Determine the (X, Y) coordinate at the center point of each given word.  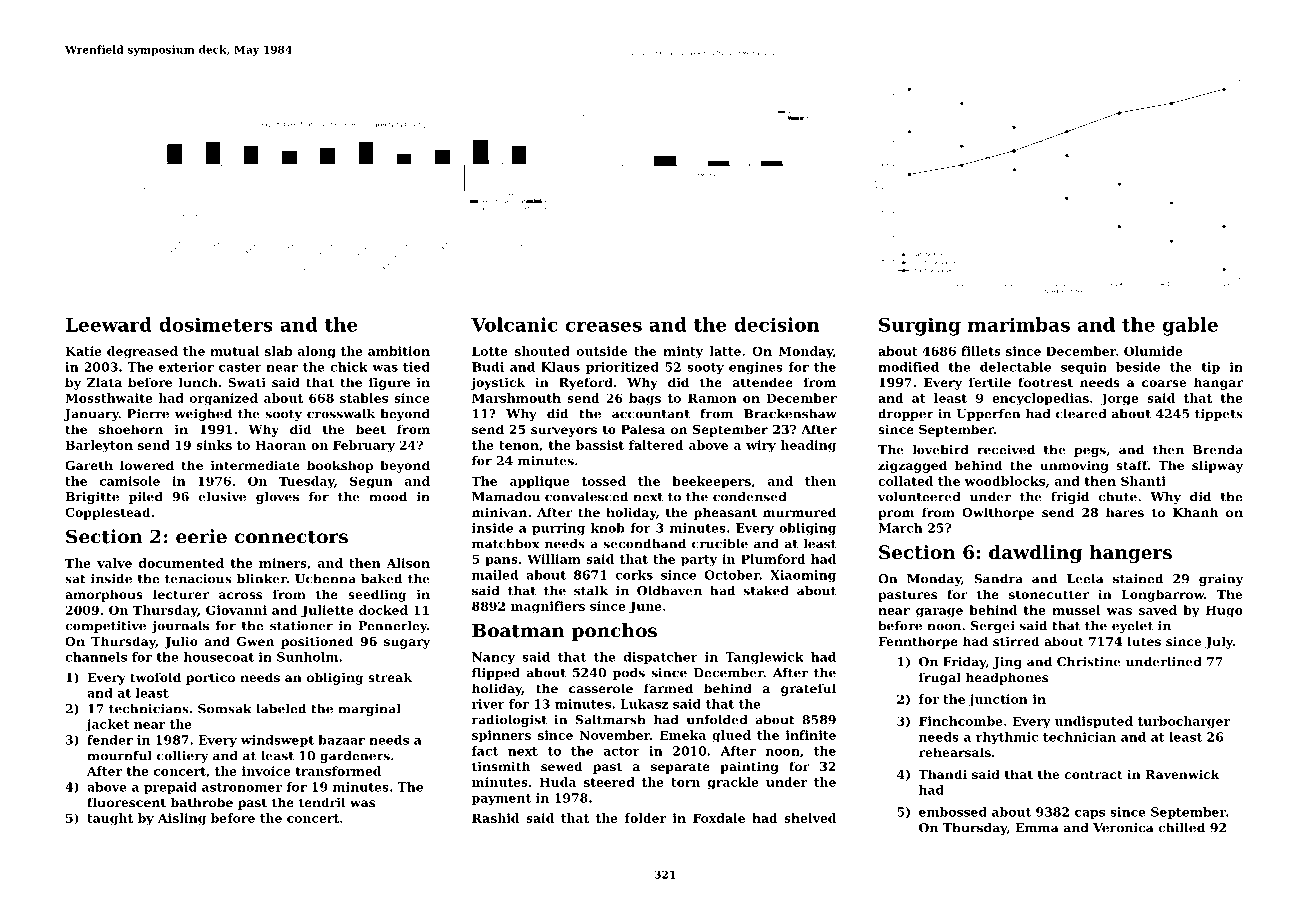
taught (110, 819)
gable (1190, 326)
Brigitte (92, 498)
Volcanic (514, 324)
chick (349, 367)
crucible (720, 544)
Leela (1085, 579)
